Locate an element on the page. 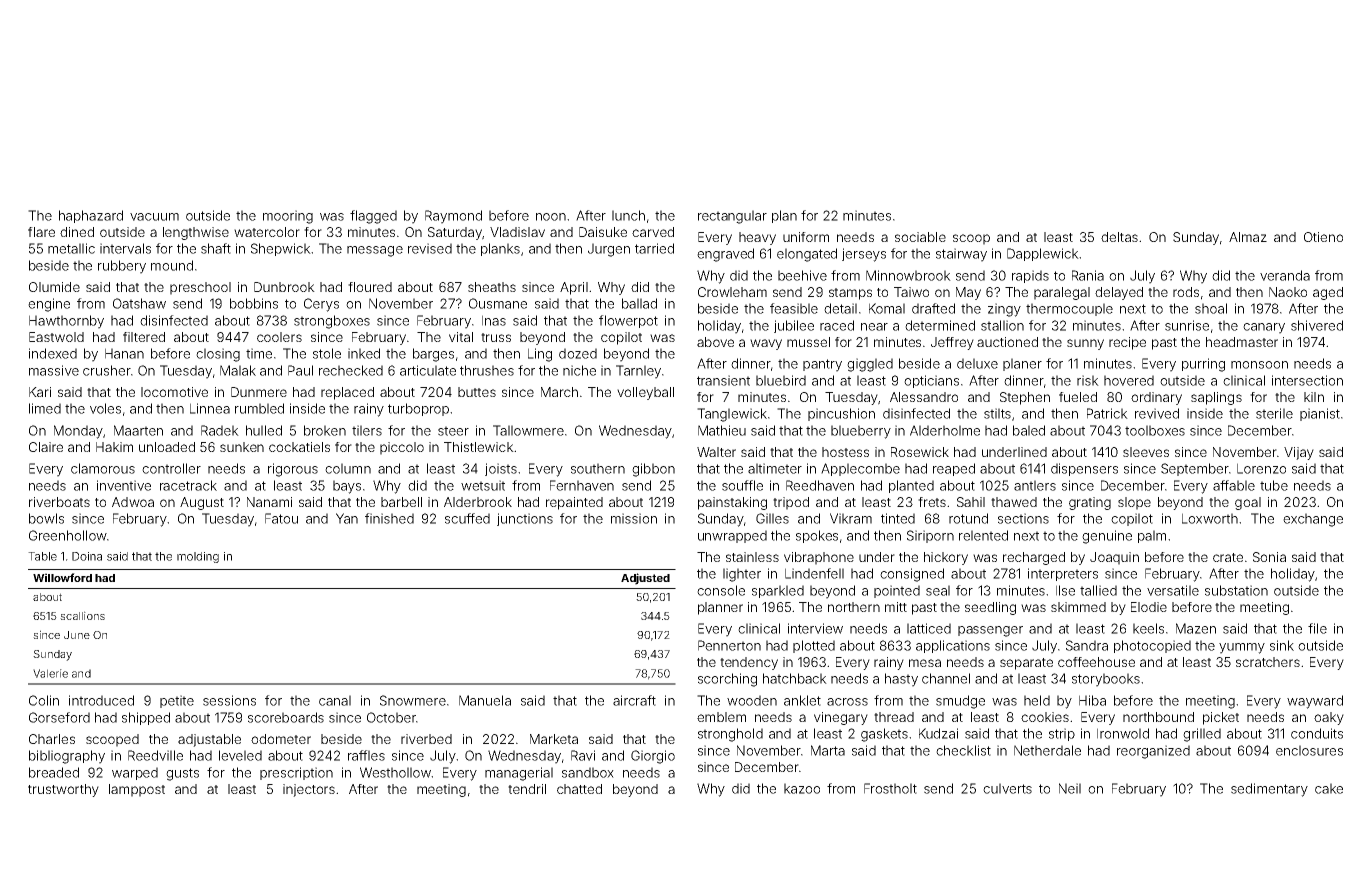 This document has height=887, width=1372. transient is located at coordinates (723, 380).
